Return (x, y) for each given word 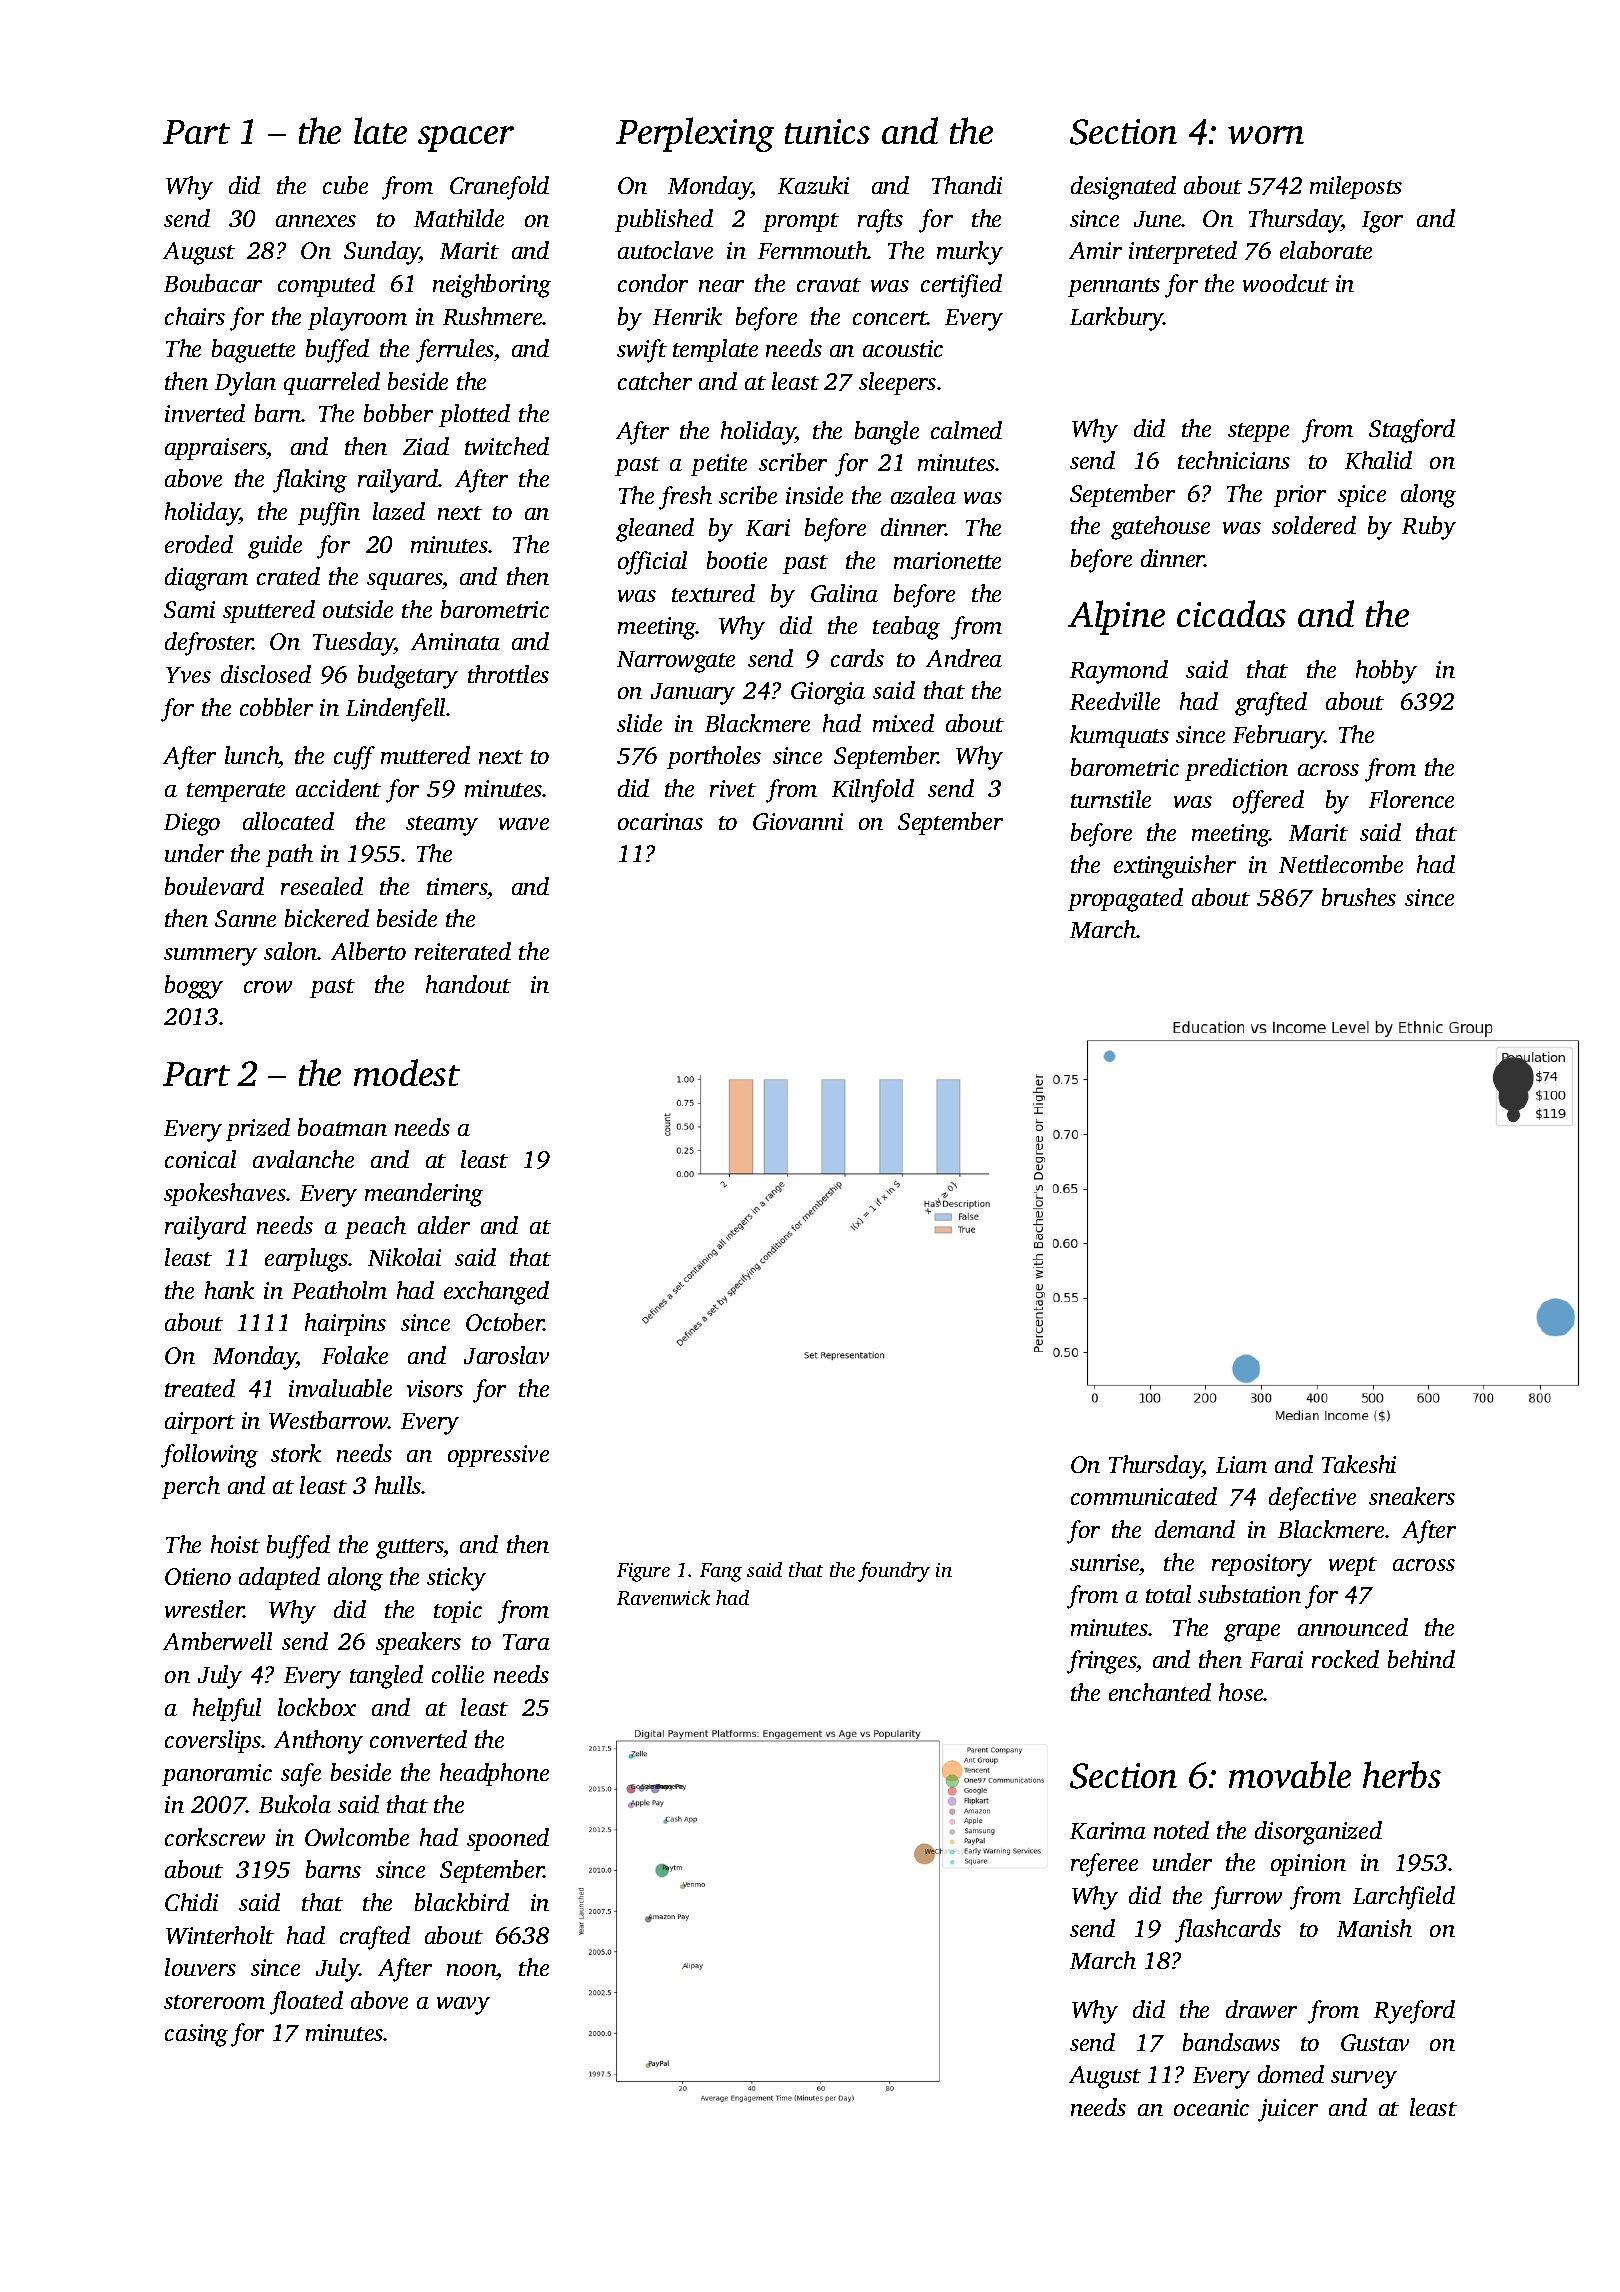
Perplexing (695, 134)
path (289, 855)
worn (1266, 135)
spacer (466, 139)
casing (196, 2035)
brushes (1359, 897)
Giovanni (798, 821)
